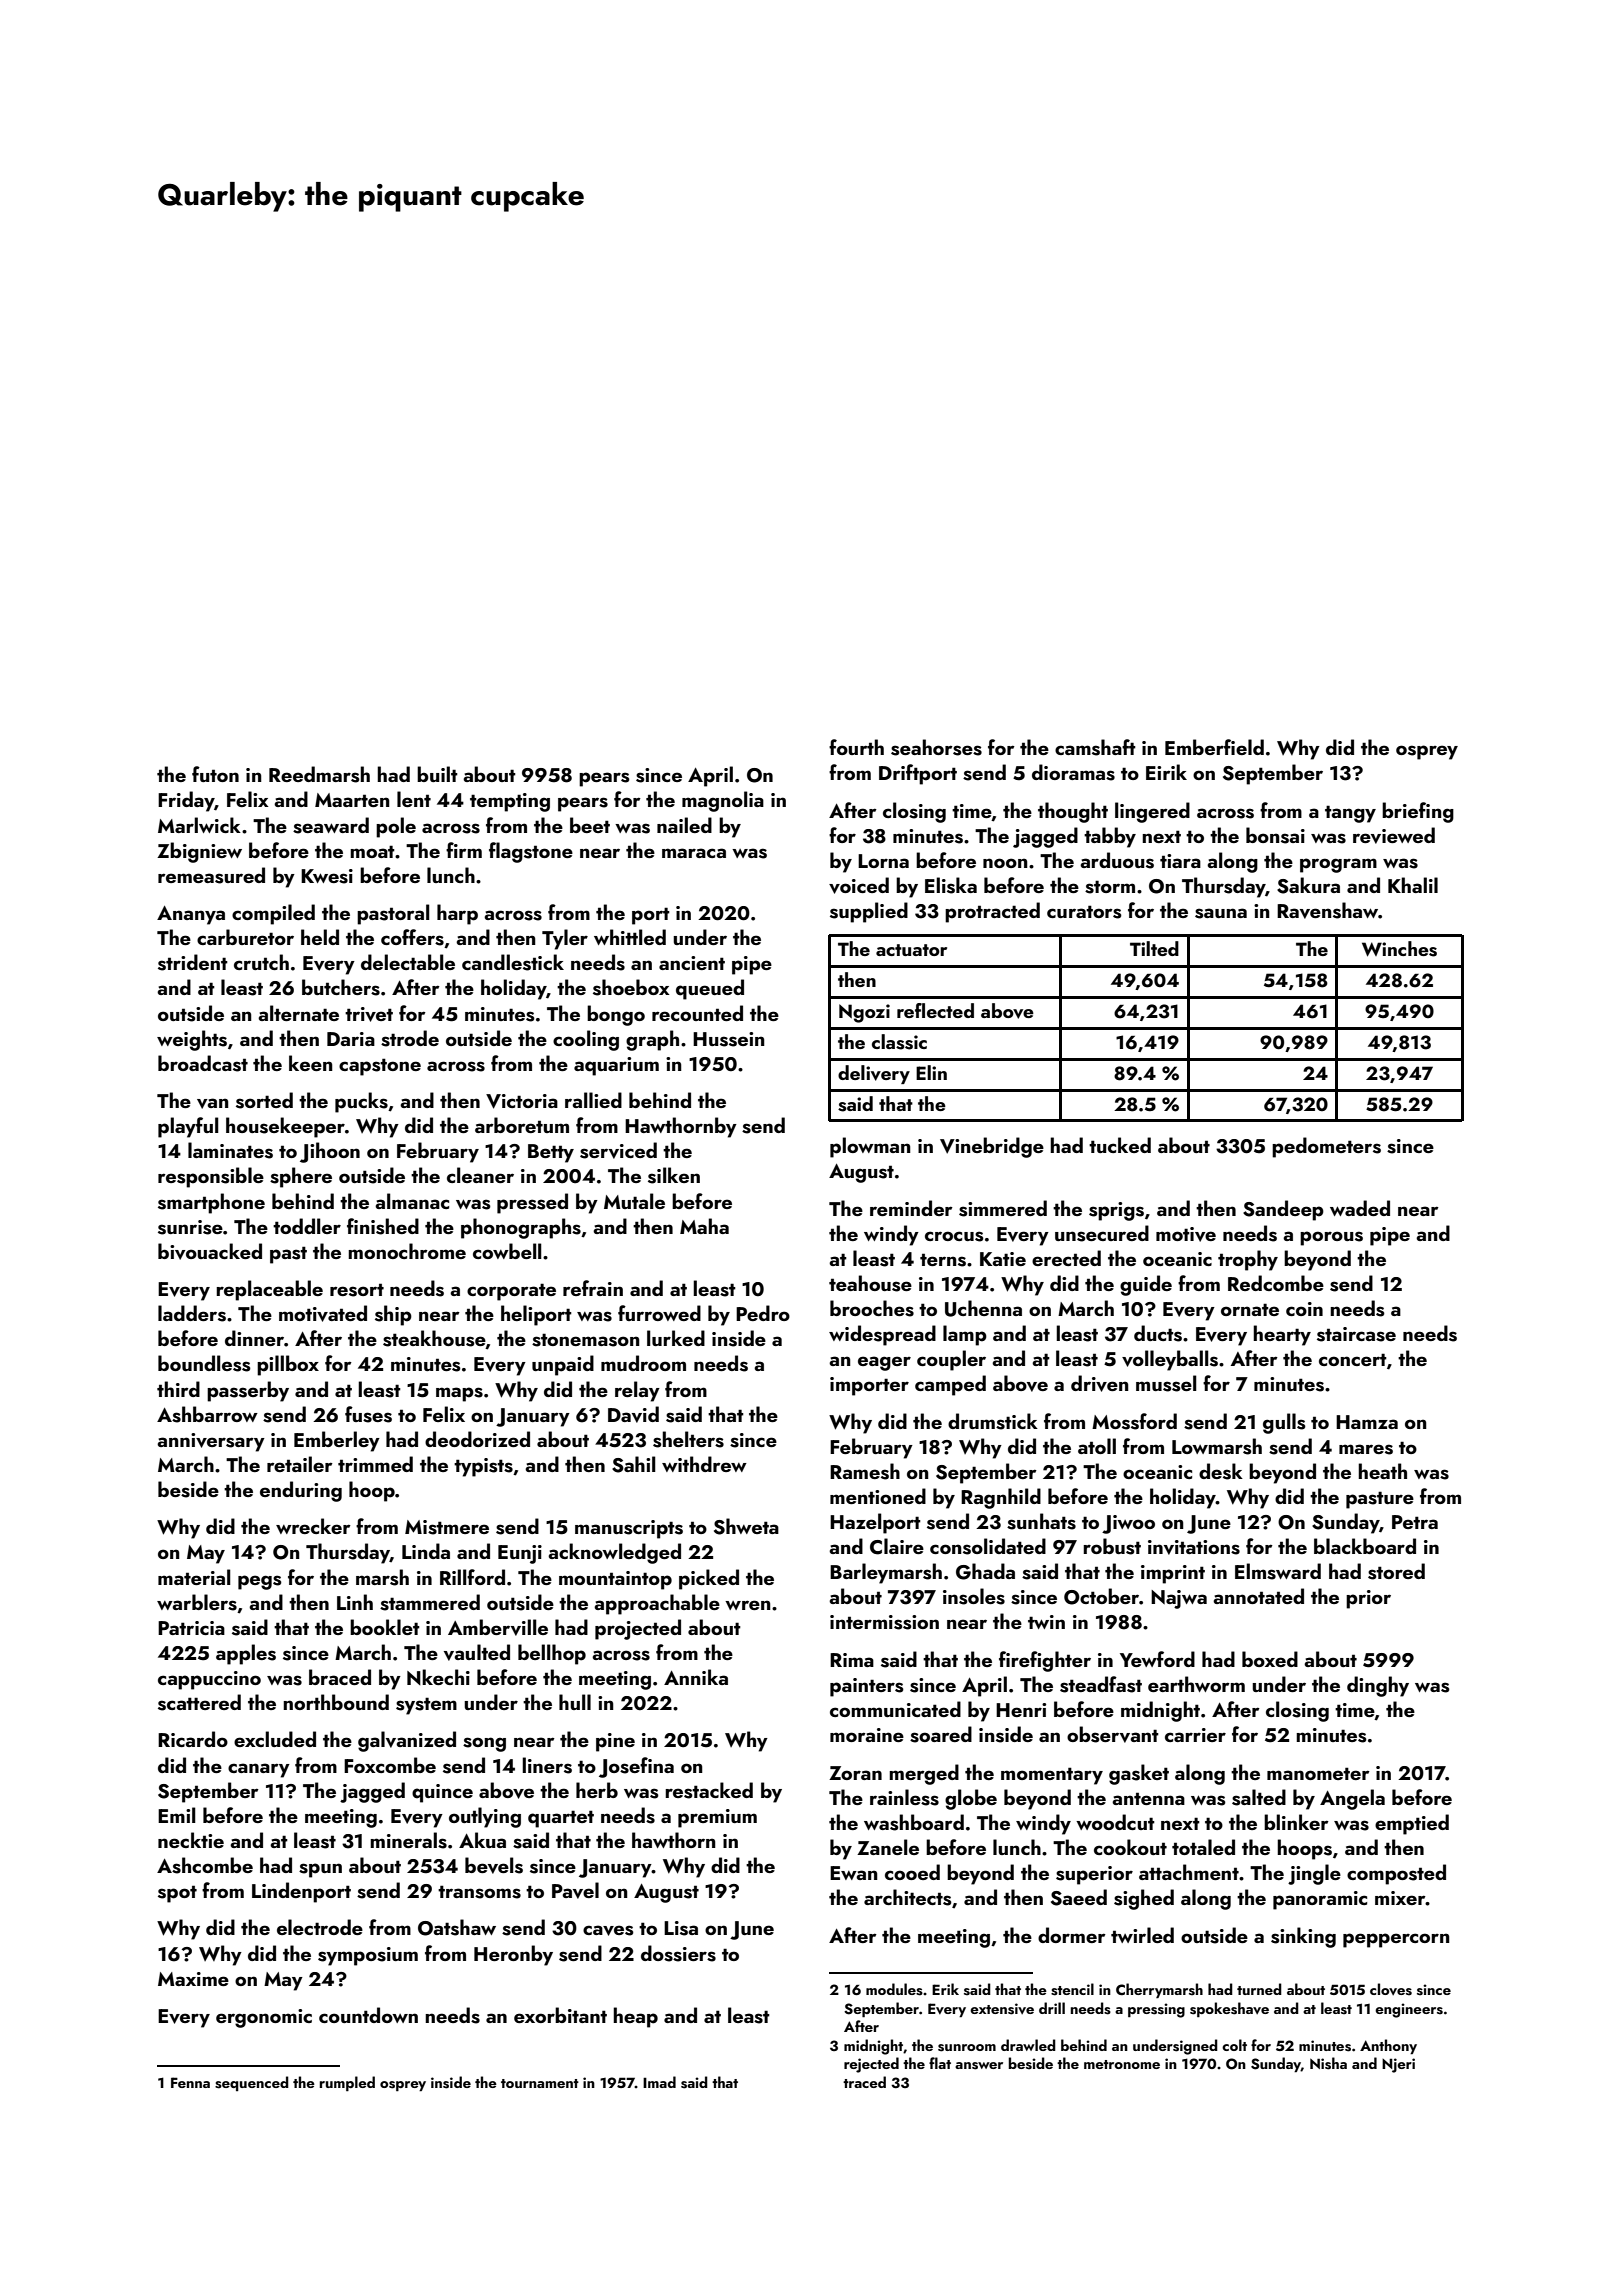  I want to click on mixer, so click(1400, 1898).
